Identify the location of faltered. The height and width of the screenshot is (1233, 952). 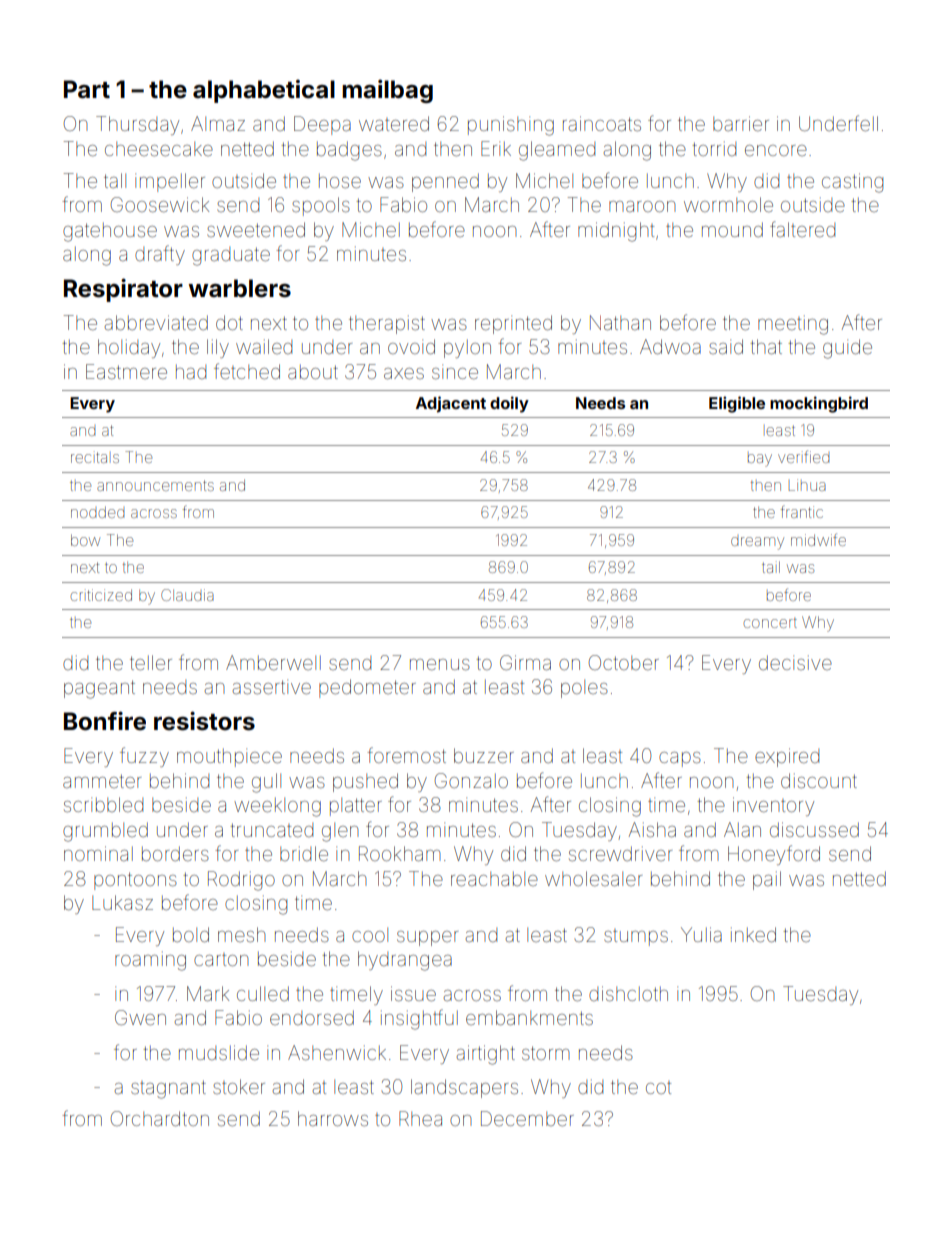
(802, 229).
